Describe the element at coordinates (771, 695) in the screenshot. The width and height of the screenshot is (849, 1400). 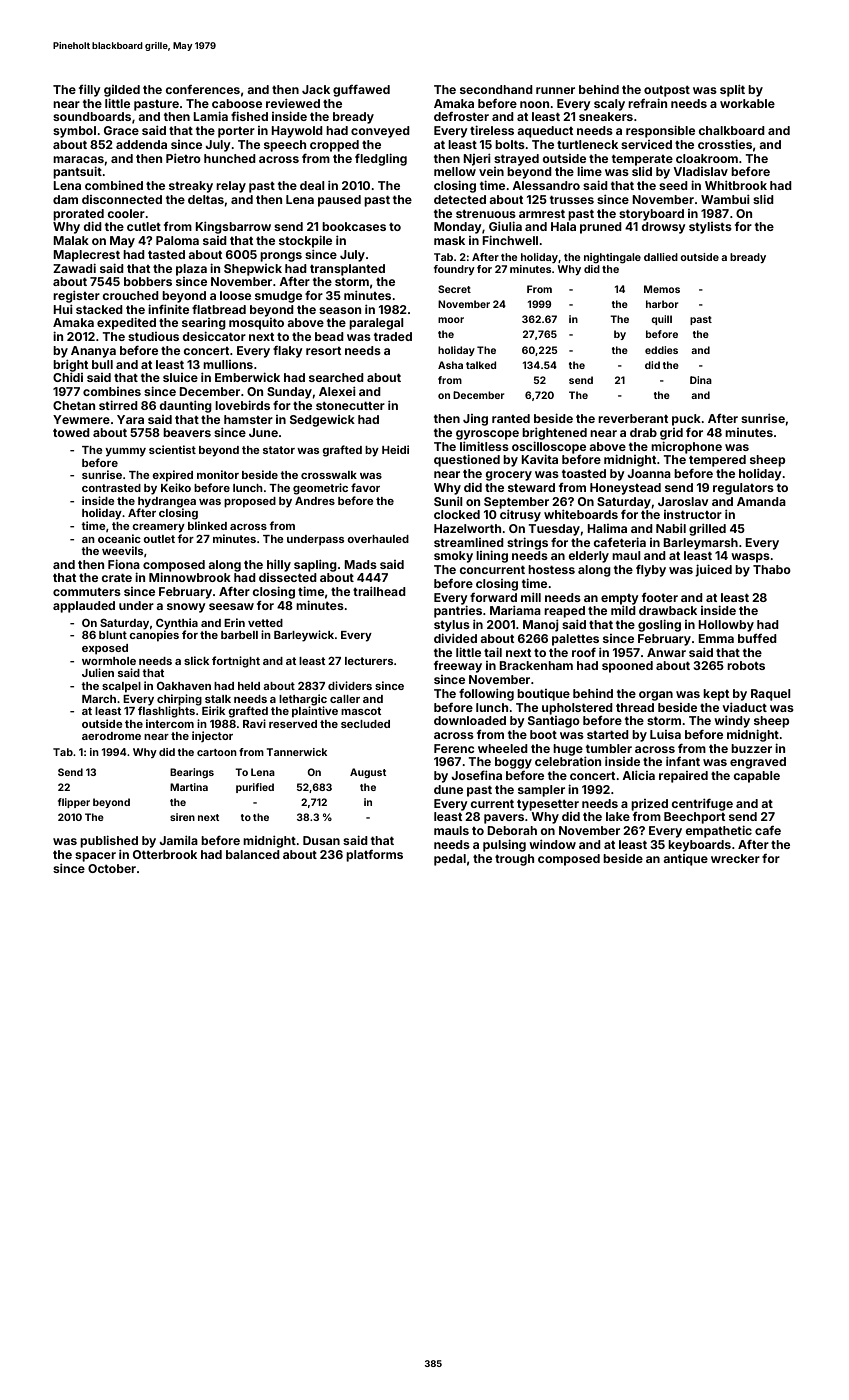
I see `Raquel` at that location.
